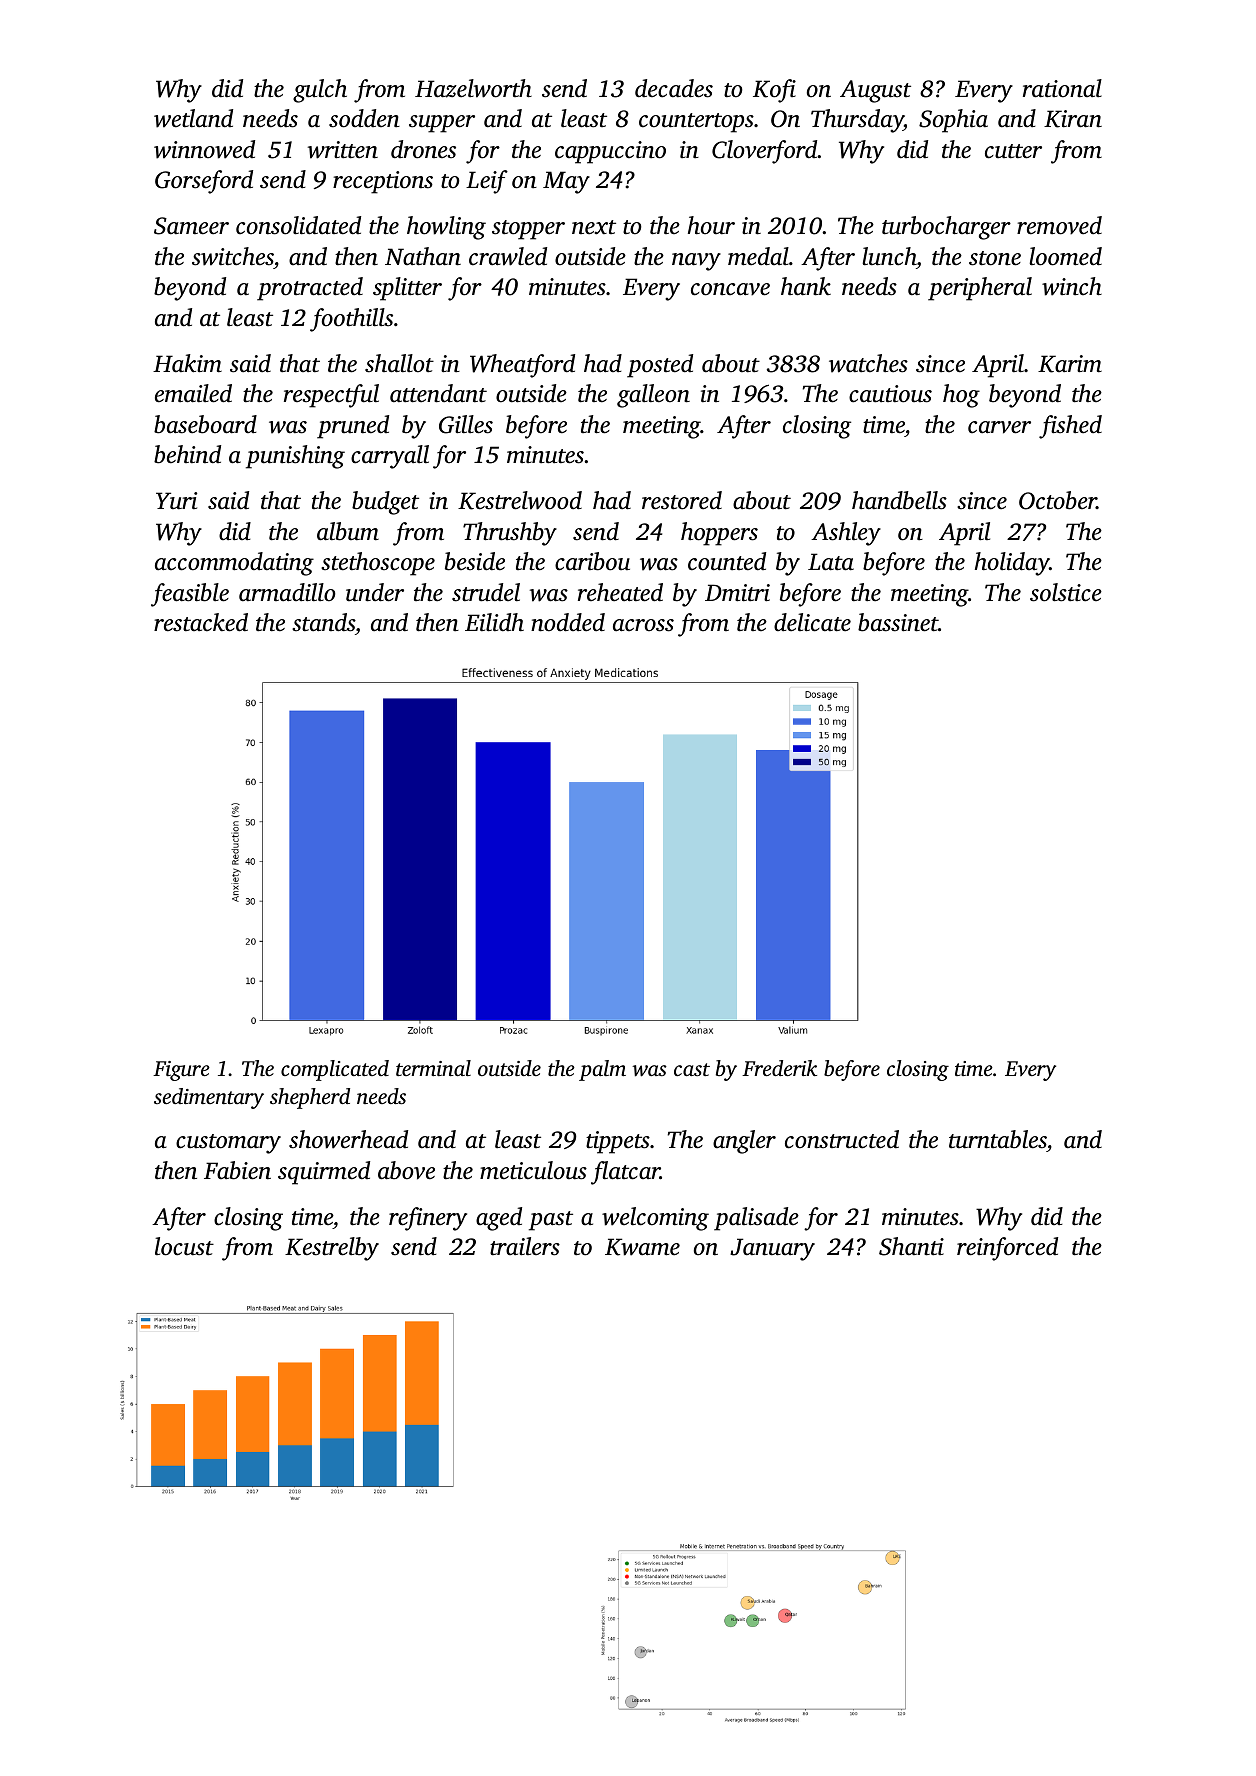  Describe the element at coordinates (295, 457) in the image. I see `punishing` at that location.
